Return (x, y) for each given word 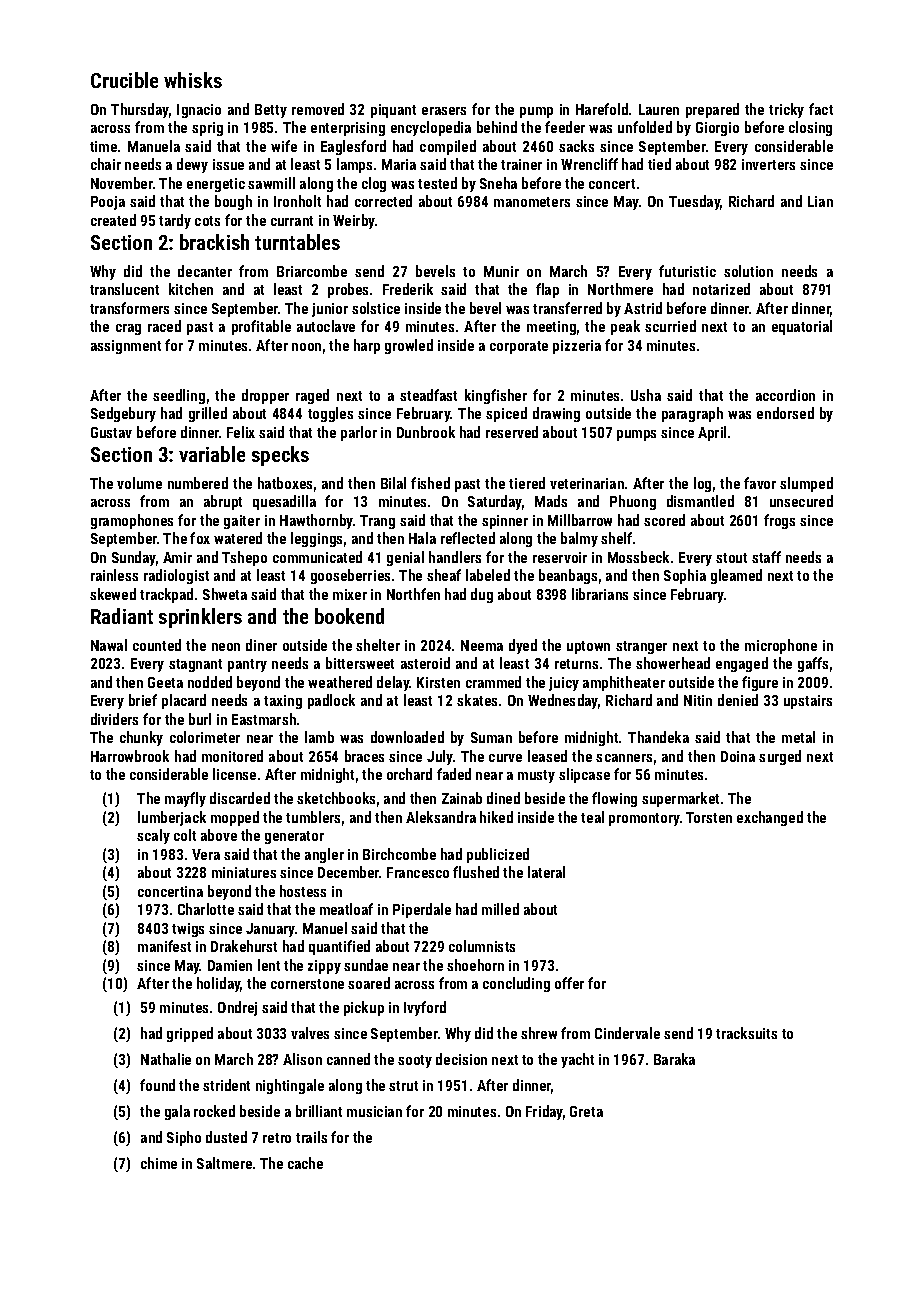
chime (159, 1163)
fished (430, 483)
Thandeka (658, 737)
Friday (544, 1112)
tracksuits (746, 1033)
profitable (261, 327)
